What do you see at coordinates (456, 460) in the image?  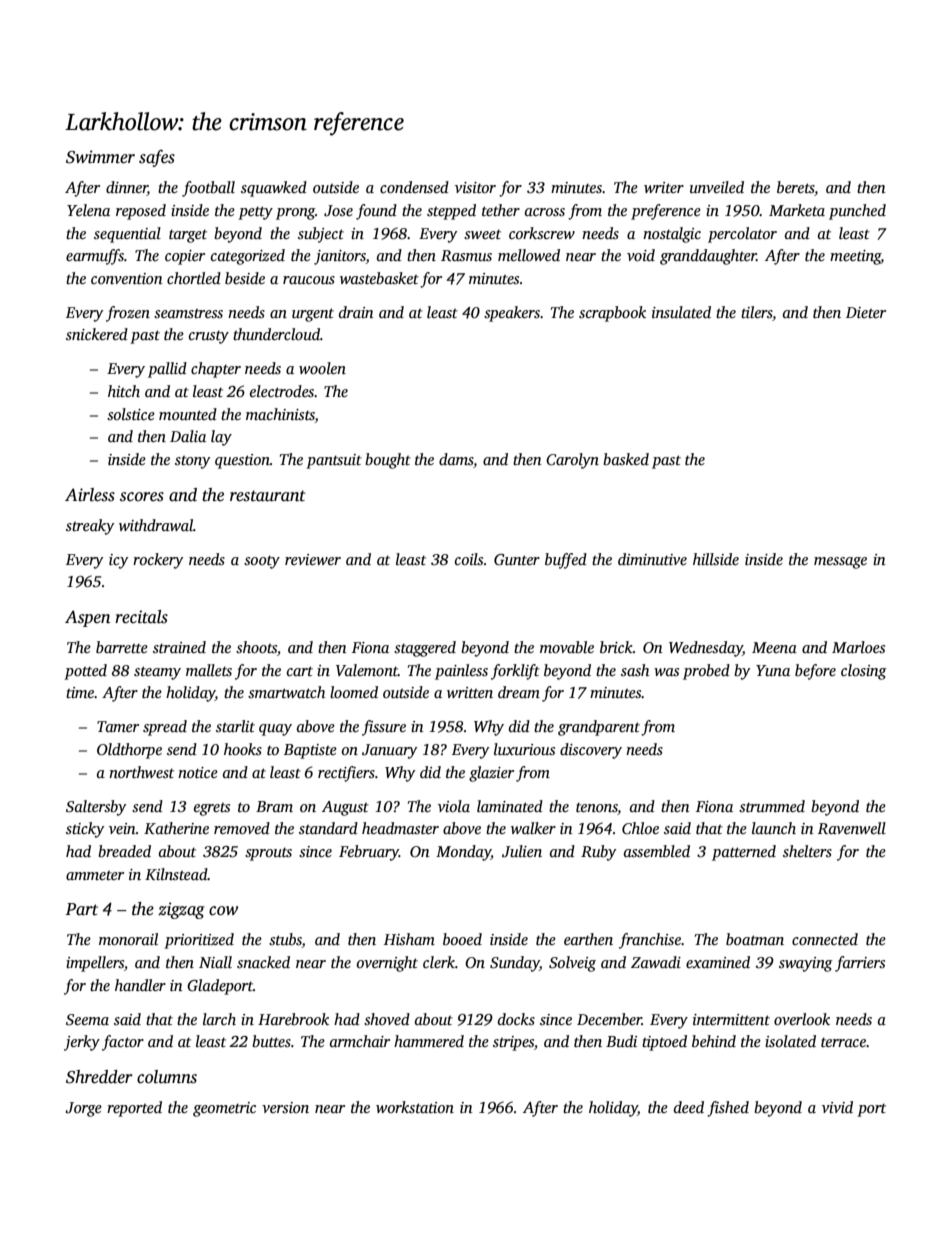 I see `dams` at bounding box center [456, 460].
